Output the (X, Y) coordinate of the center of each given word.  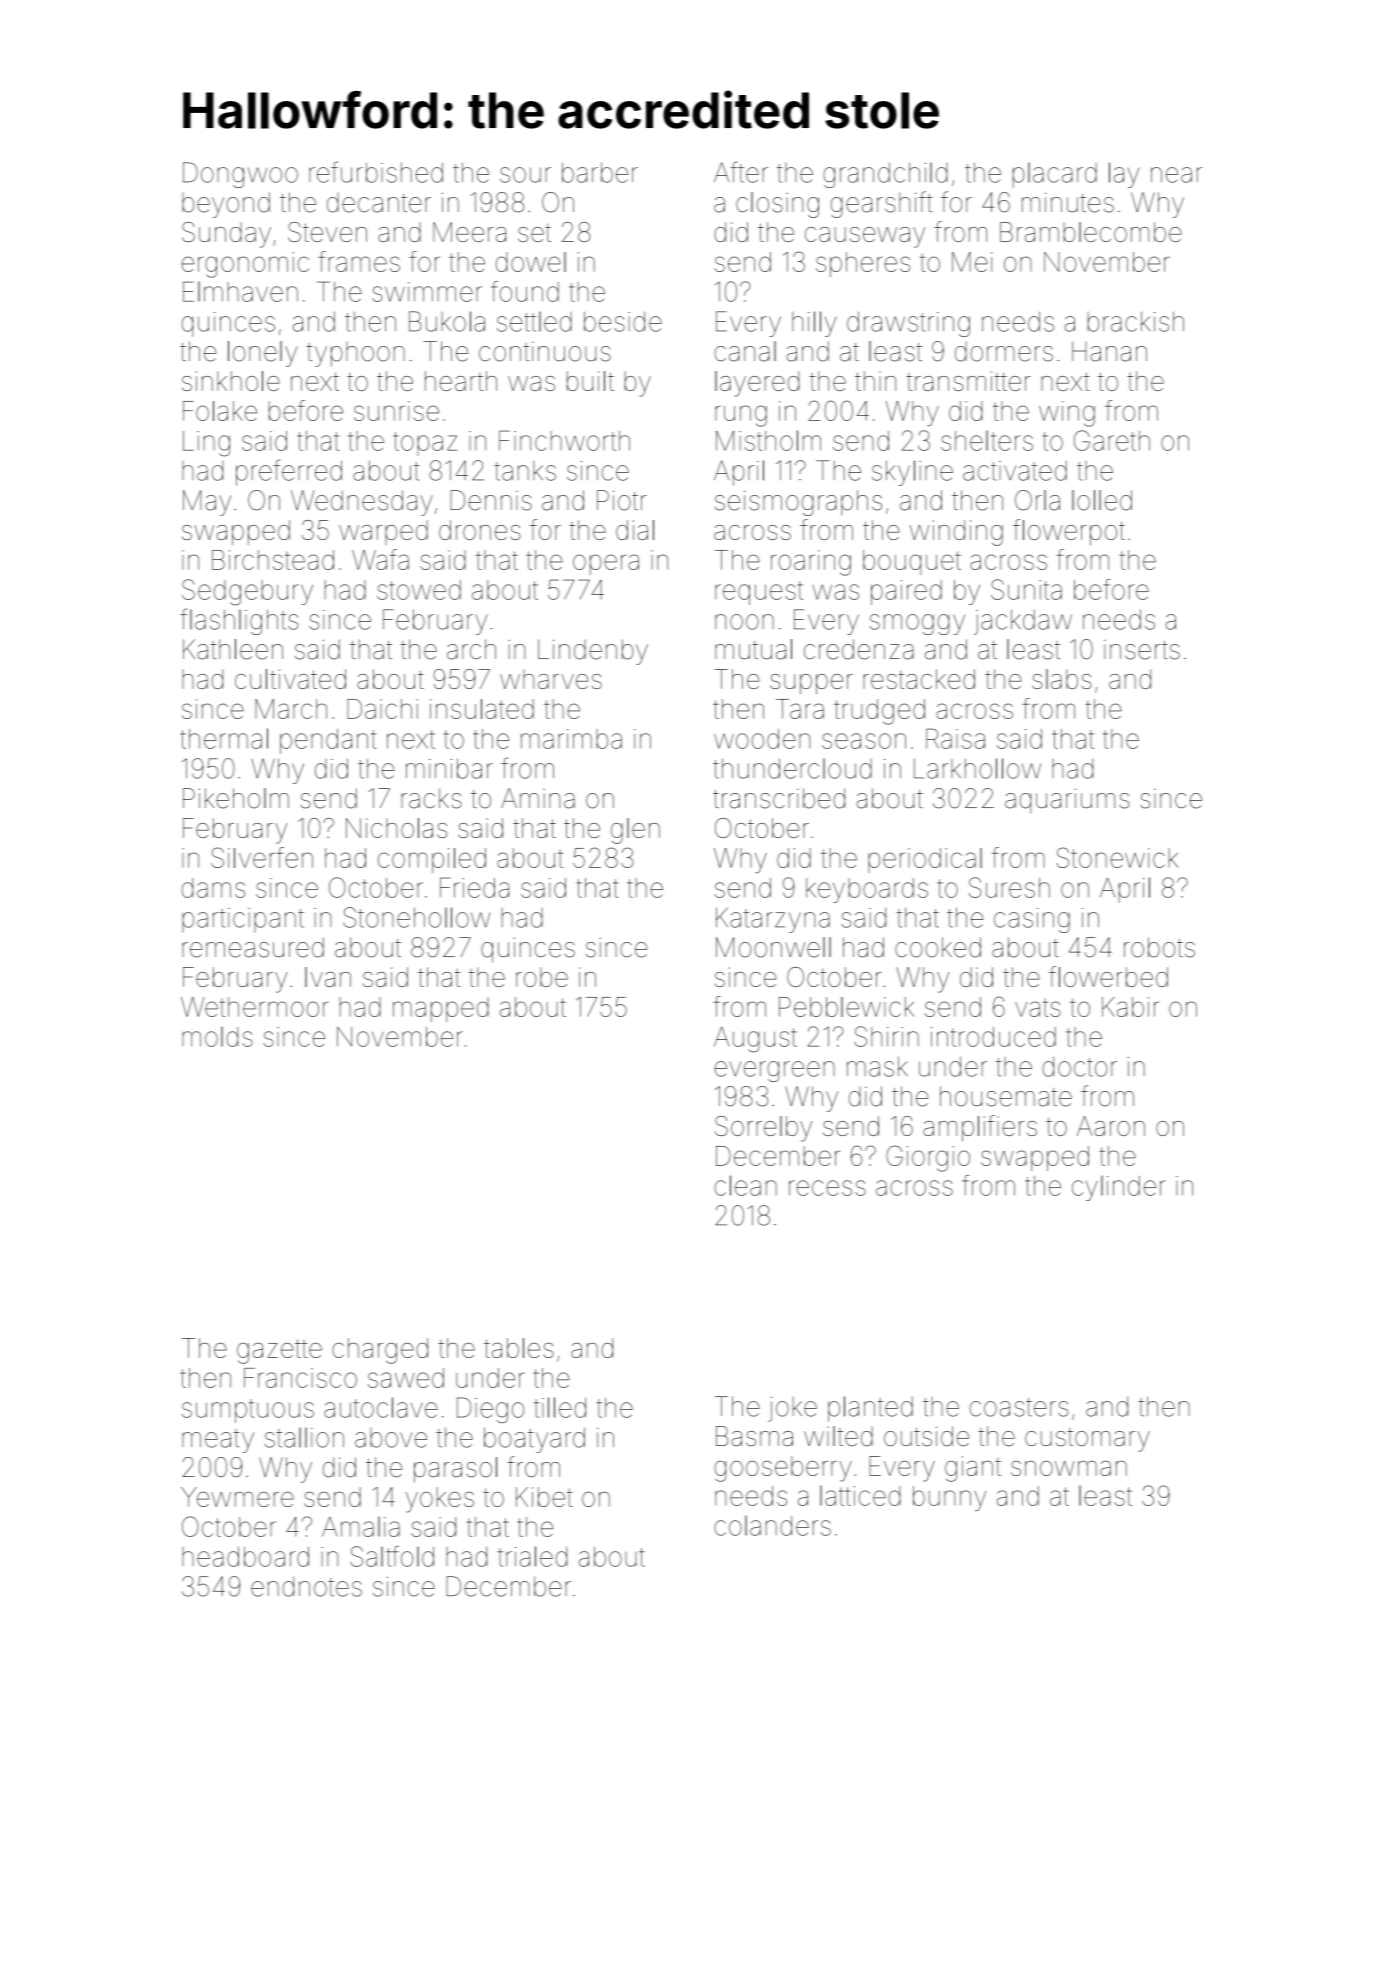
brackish (1136, 321)
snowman (1069, 1468)
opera (606, 564)
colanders (772, 1525)
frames (359, 261)
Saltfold (392, 1556)
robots (1159, 947)
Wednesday (362, 503)
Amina (538, 798)
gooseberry (783, 1469)
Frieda (474, 887)
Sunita (1026, 589)
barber (600, 172)
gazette (279, 1351)
